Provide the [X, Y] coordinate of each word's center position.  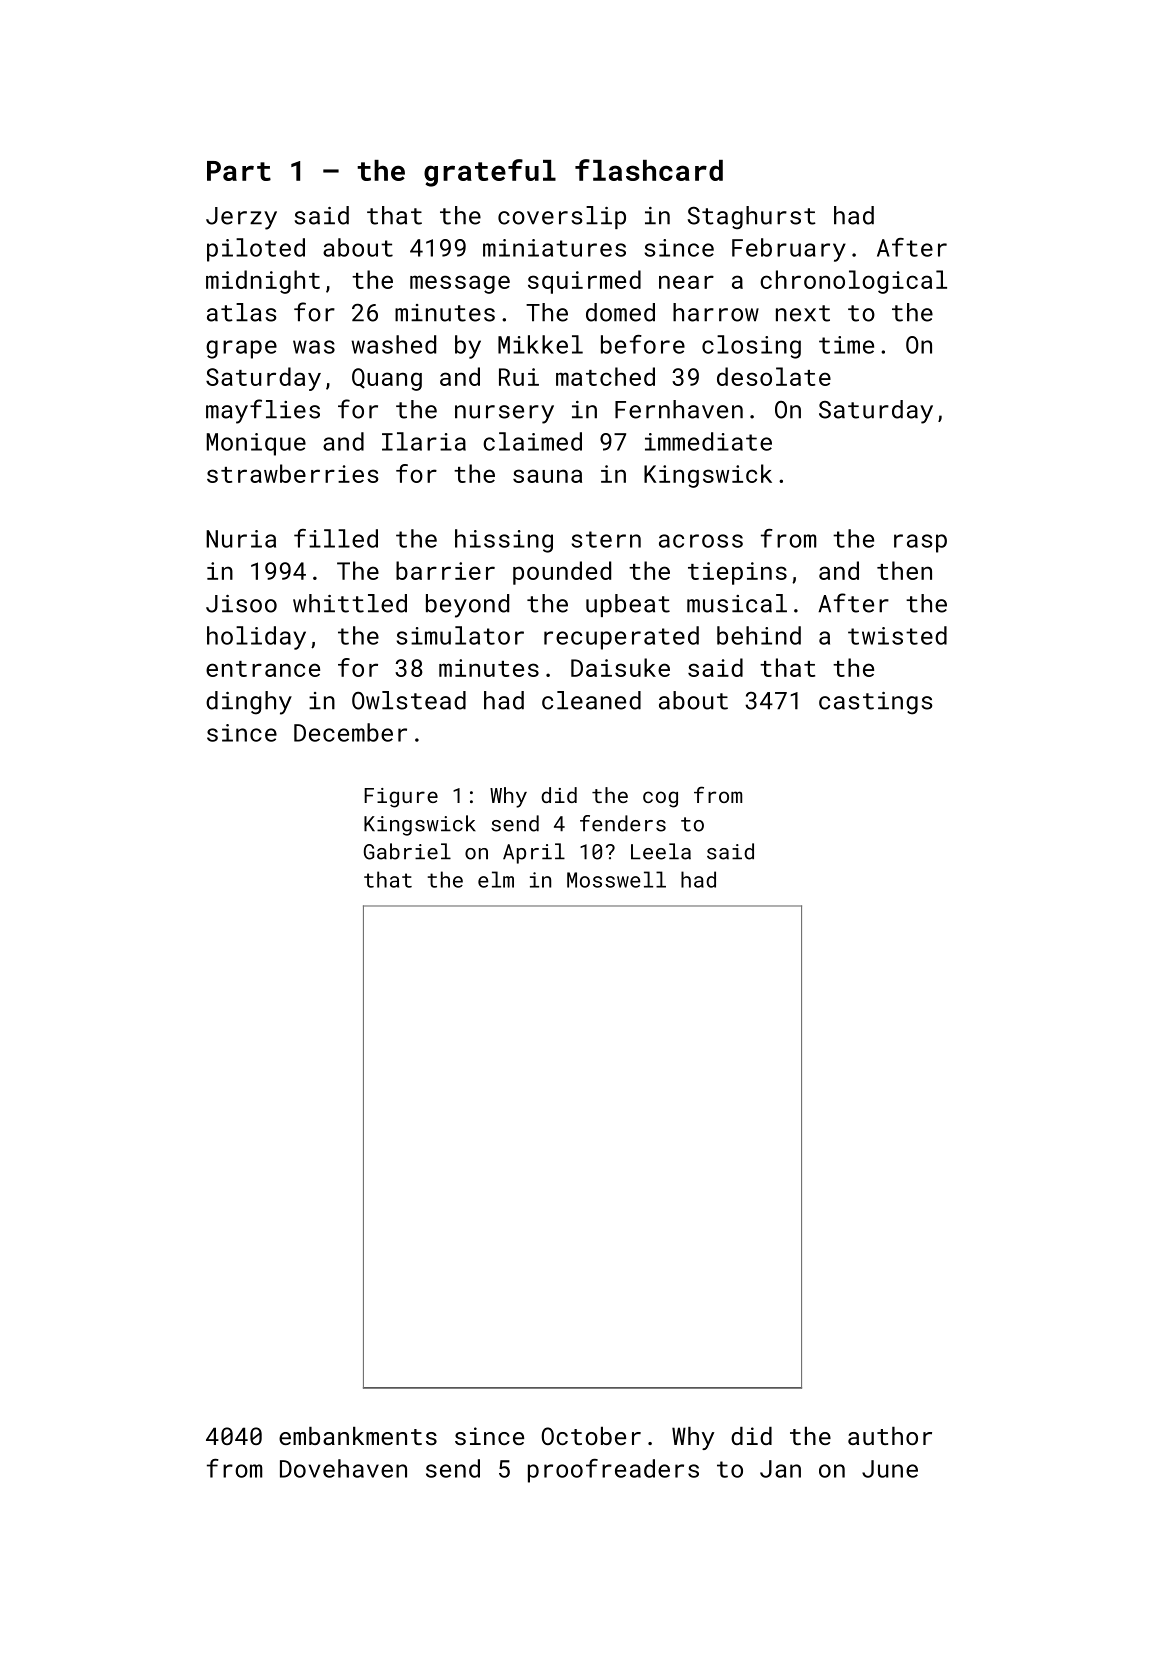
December [350, 732]
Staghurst [752, 218]
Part [239, 171]
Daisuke [620, 667]
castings [876, 703]
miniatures [554, 248]
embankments [358, 1436]
